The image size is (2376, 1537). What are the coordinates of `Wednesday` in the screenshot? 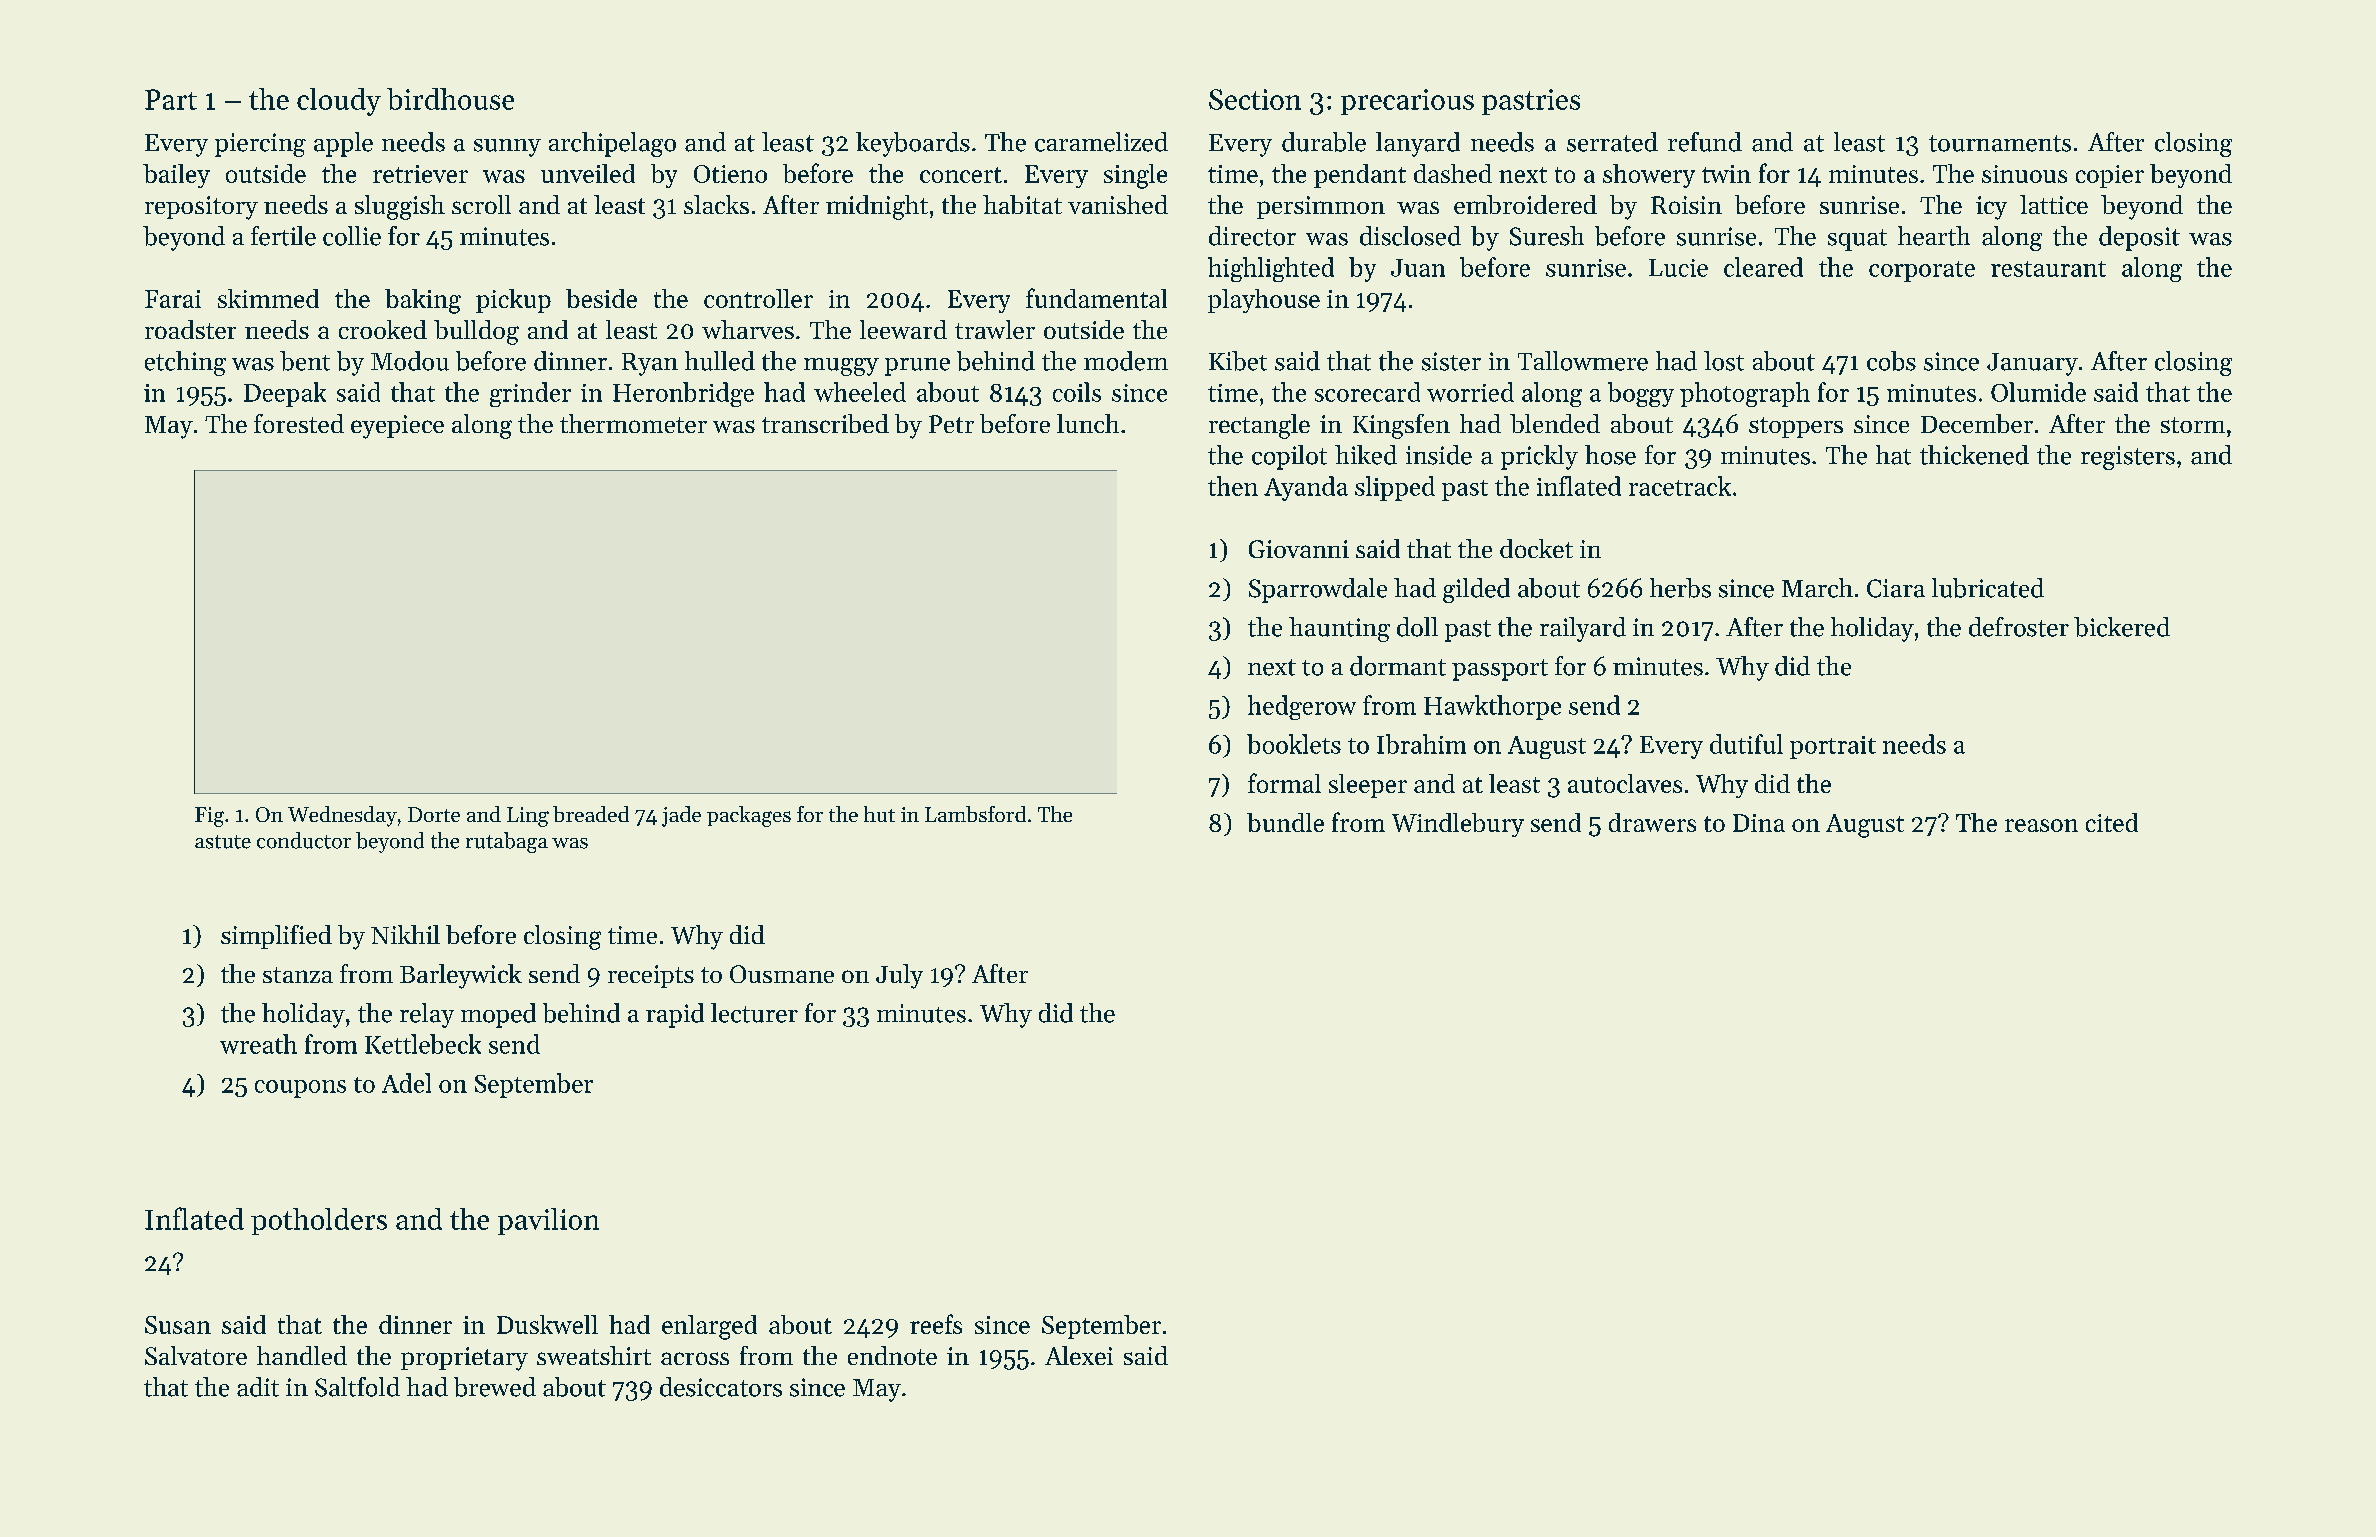 It's located at (342, 816).
